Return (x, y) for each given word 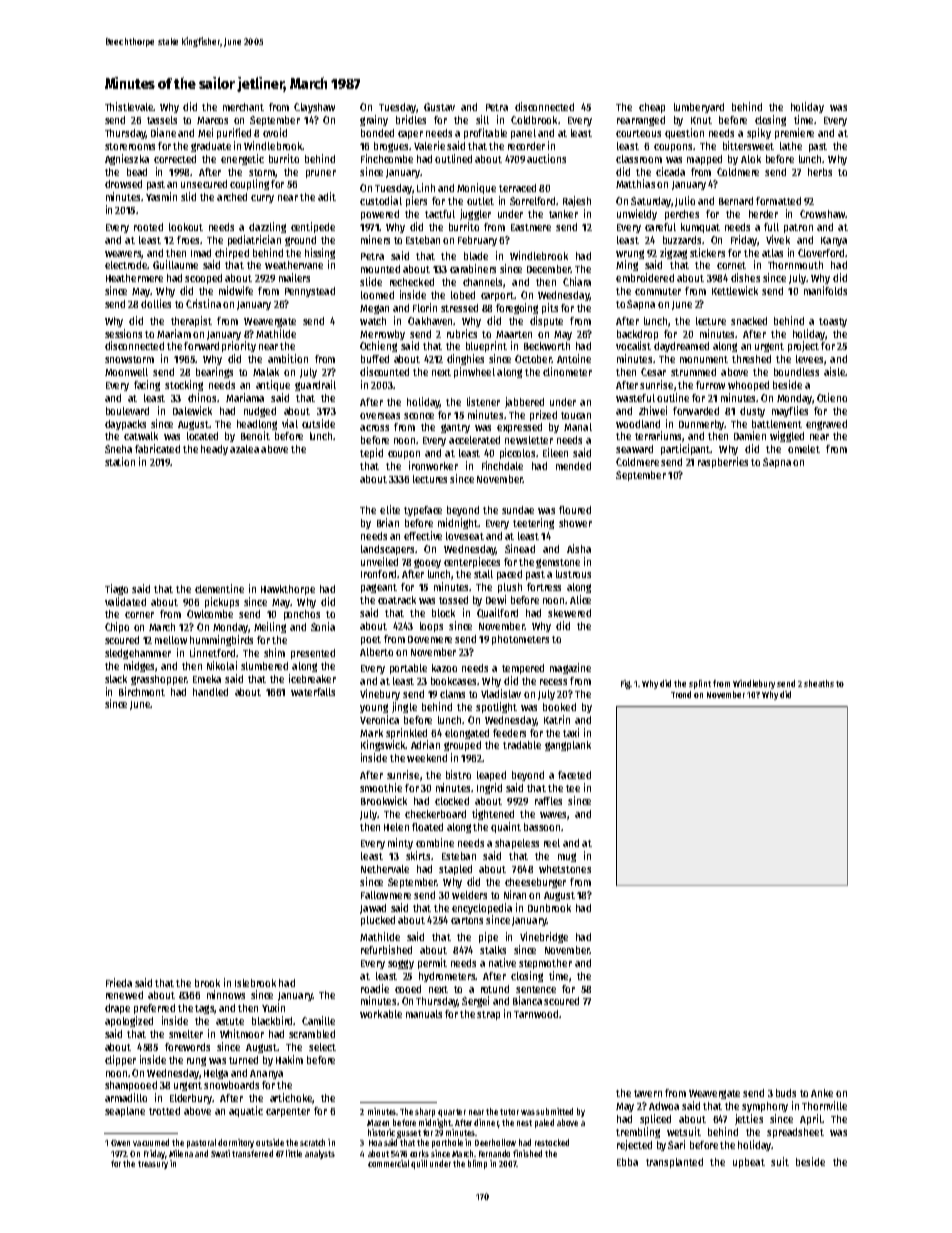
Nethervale (385, 869)
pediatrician (254, 240)
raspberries (723, 462)
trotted (164, 1111)
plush (510, 588)
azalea (244, 449)
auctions (546, 158)
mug (567, 857)
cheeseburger (535, 883)
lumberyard (699, 108)
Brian (388, 522)
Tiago (116, 589)
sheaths (819, 683)
